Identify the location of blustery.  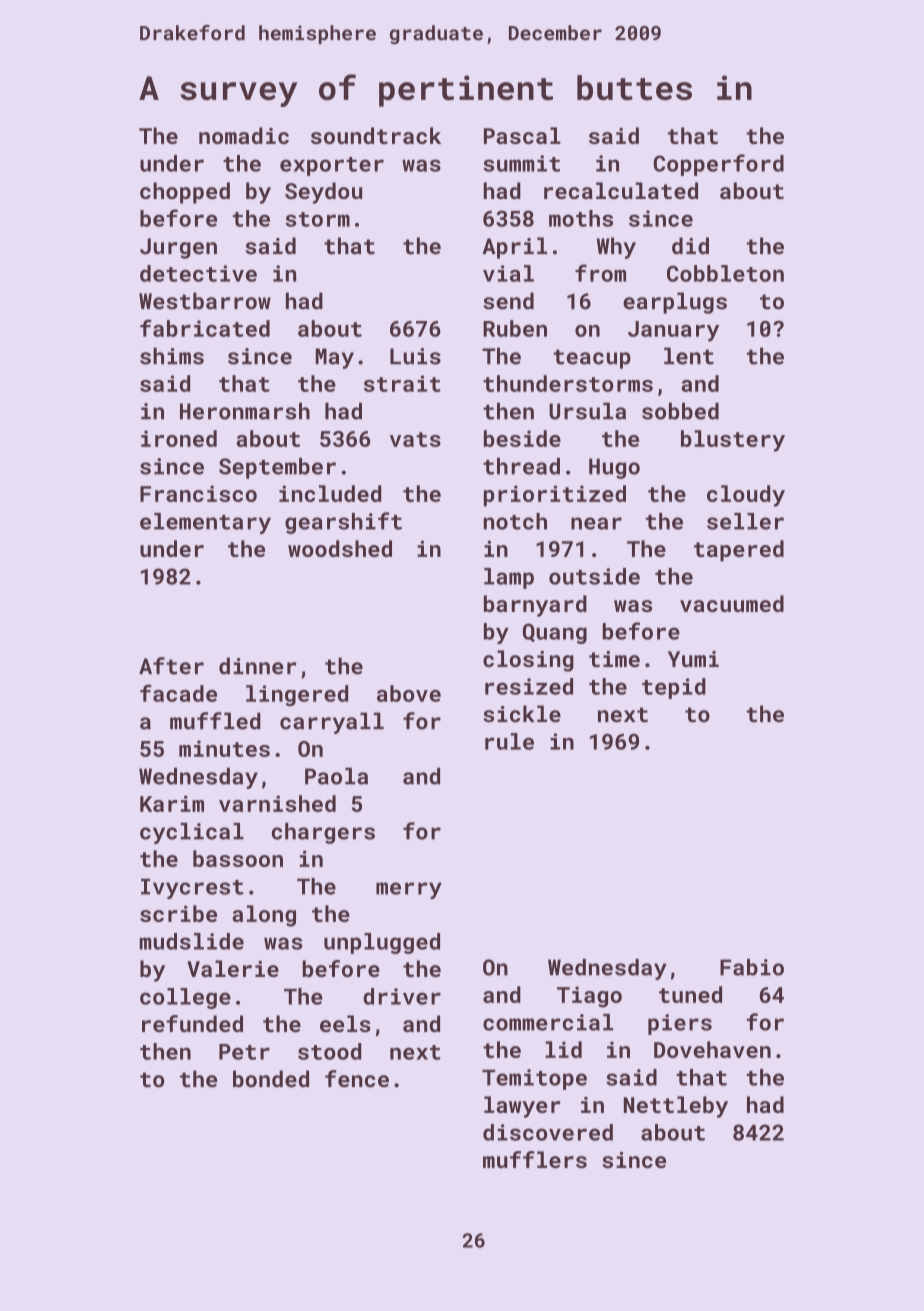
(733, 441).
